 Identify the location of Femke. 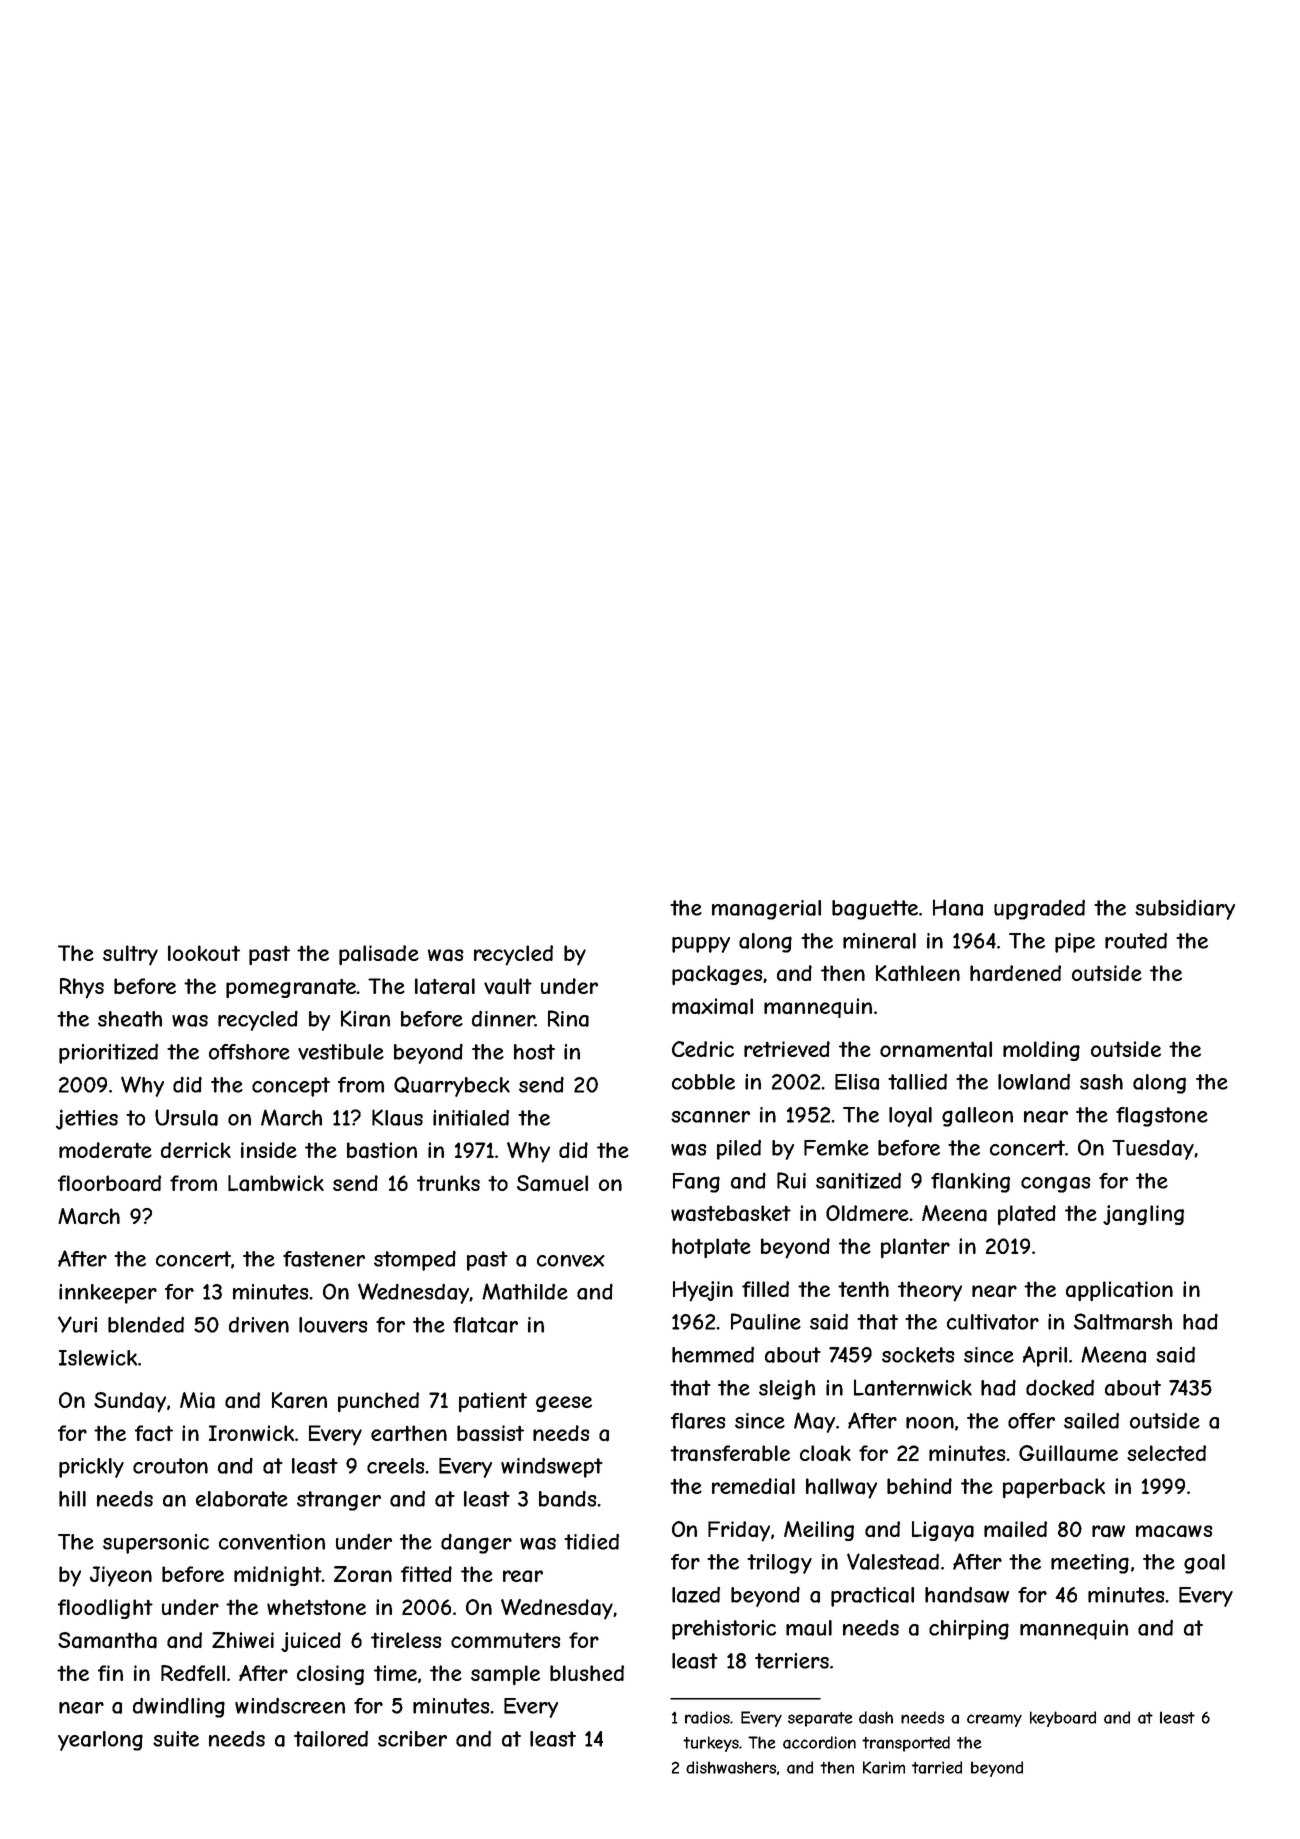
(836, 1148).
